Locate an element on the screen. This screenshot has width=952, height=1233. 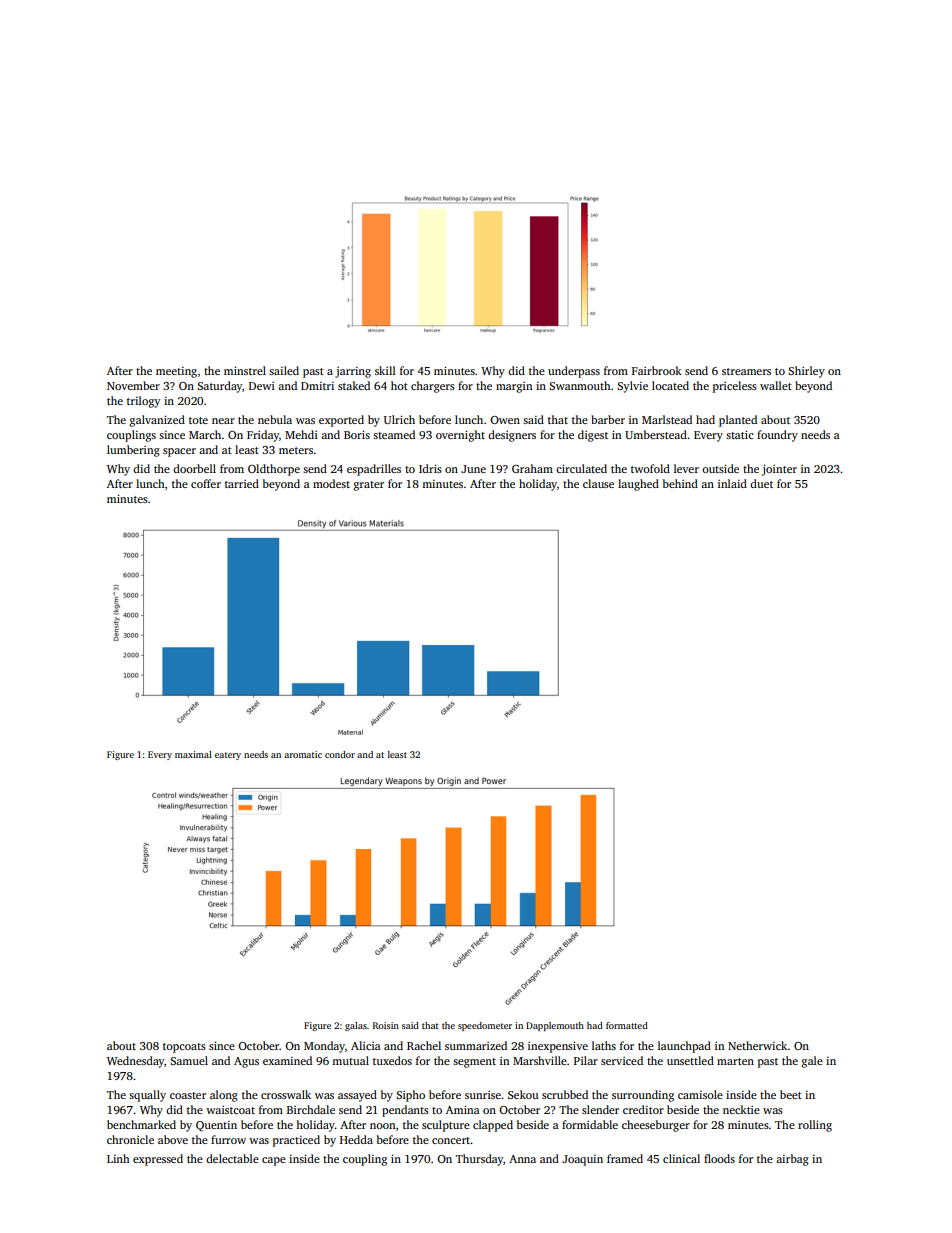
eatery is located at coordinates (228, 756).
